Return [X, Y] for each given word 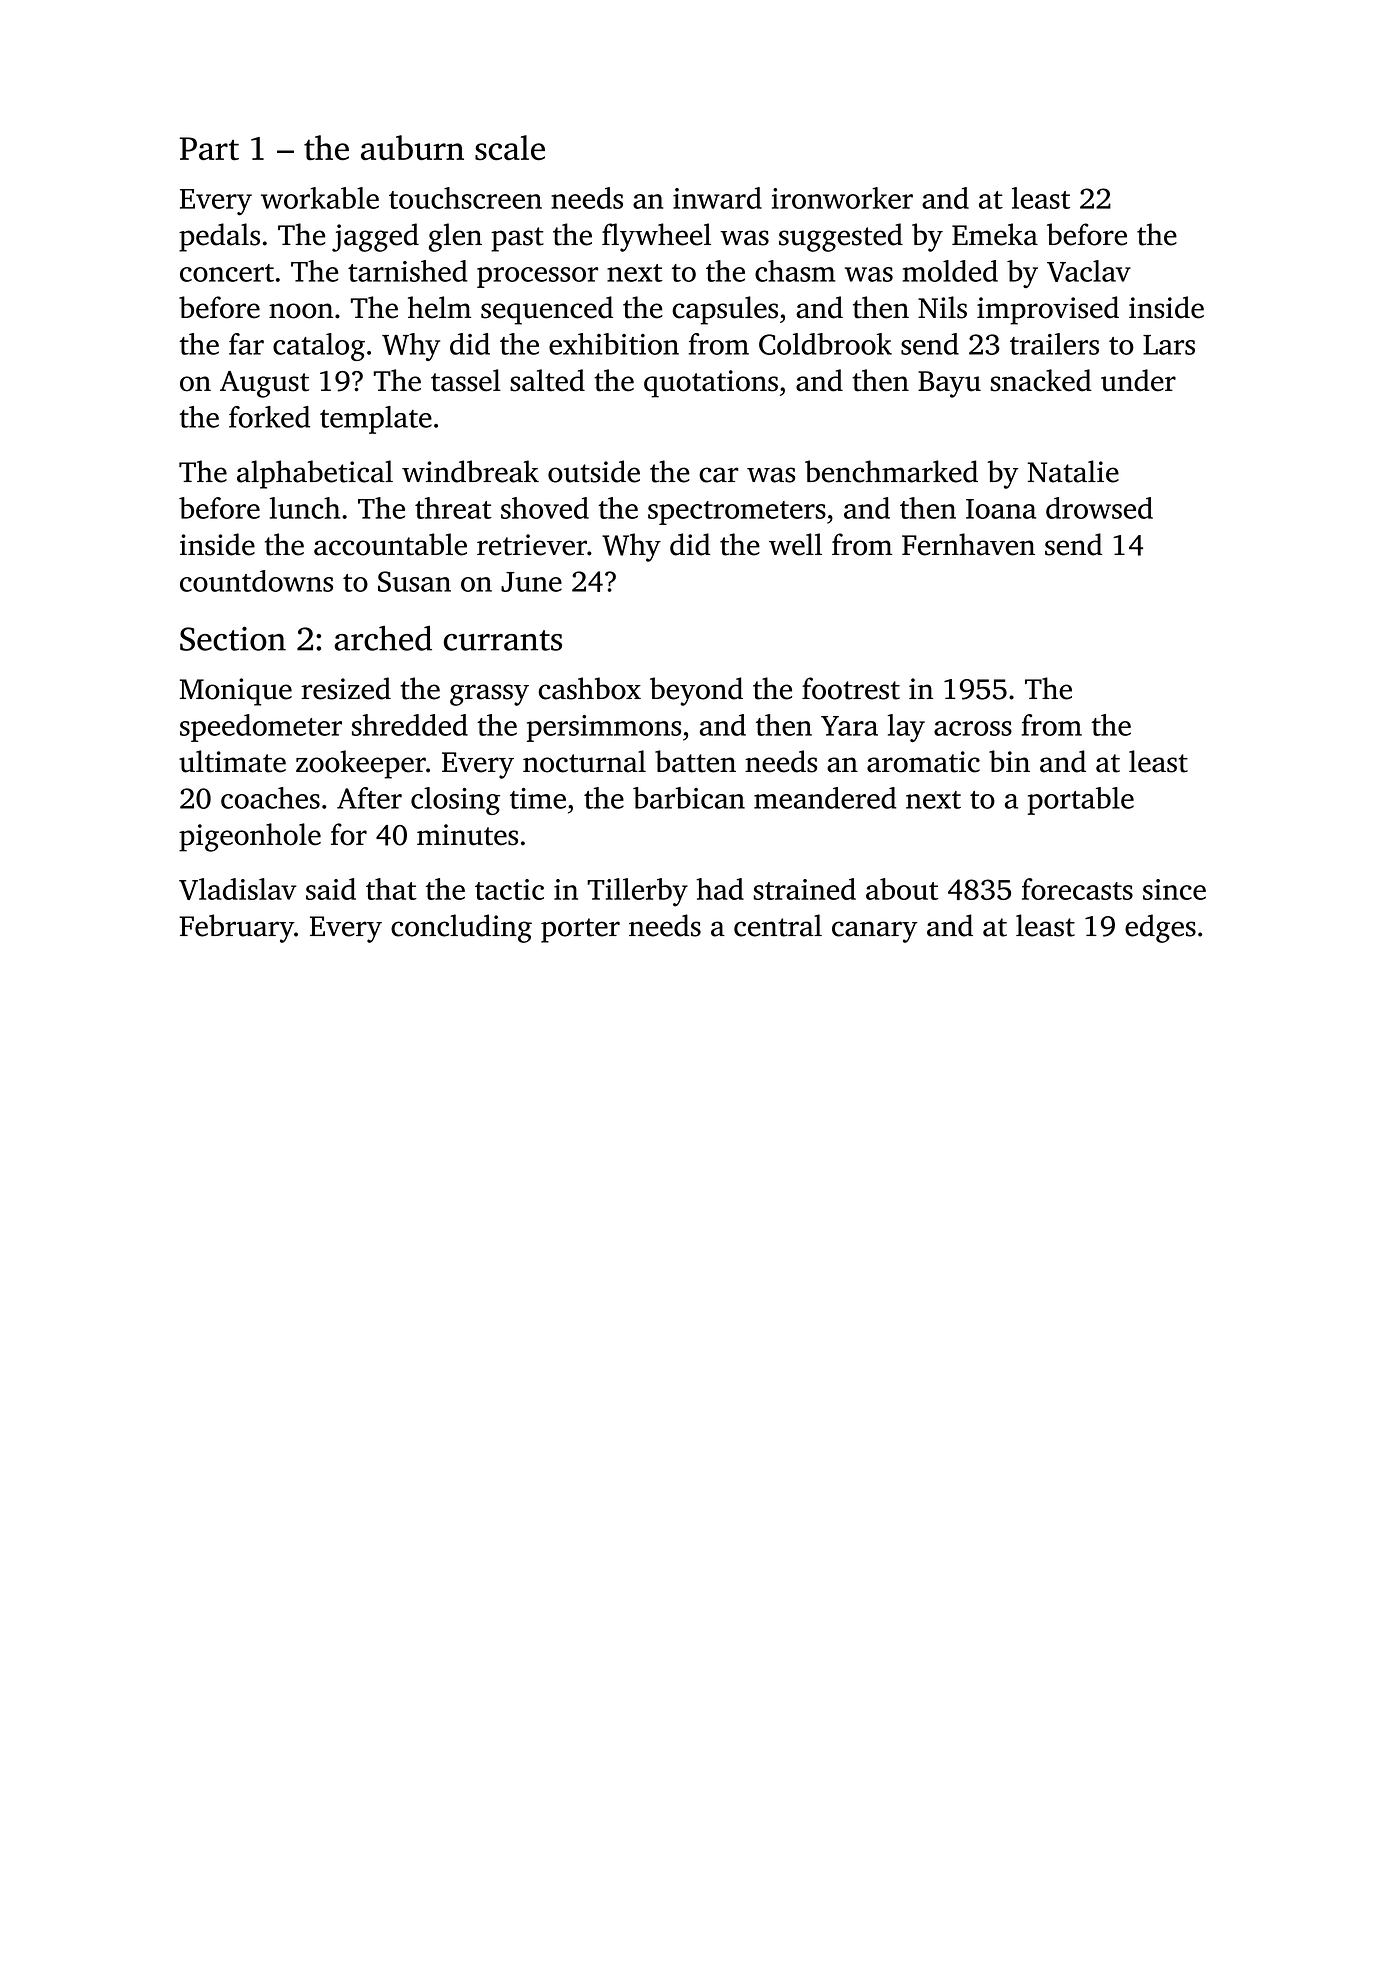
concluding [461, 928]
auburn [412, 147]
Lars [1169, 345]
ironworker [842, 198]
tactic [509, 889]
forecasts [1077, 889]
